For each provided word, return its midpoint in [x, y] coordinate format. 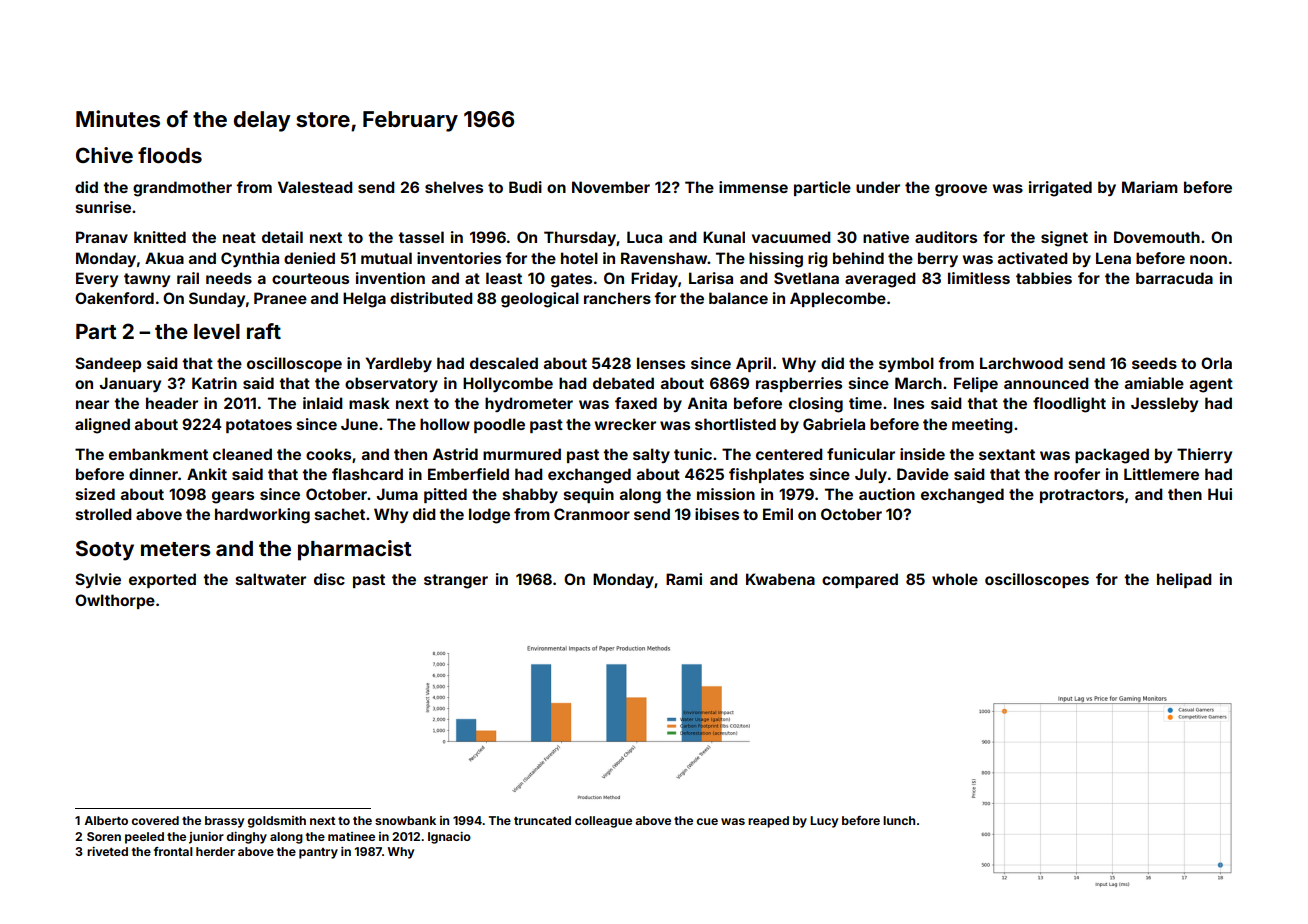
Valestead [315, 187]
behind [858, 258]
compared [860, 580]
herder [215, 851]
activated [1033, 258]
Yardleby [398, 364]
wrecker [625, 424]
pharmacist [355, 550]
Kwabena [780, 579]
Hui [1220, 494]
